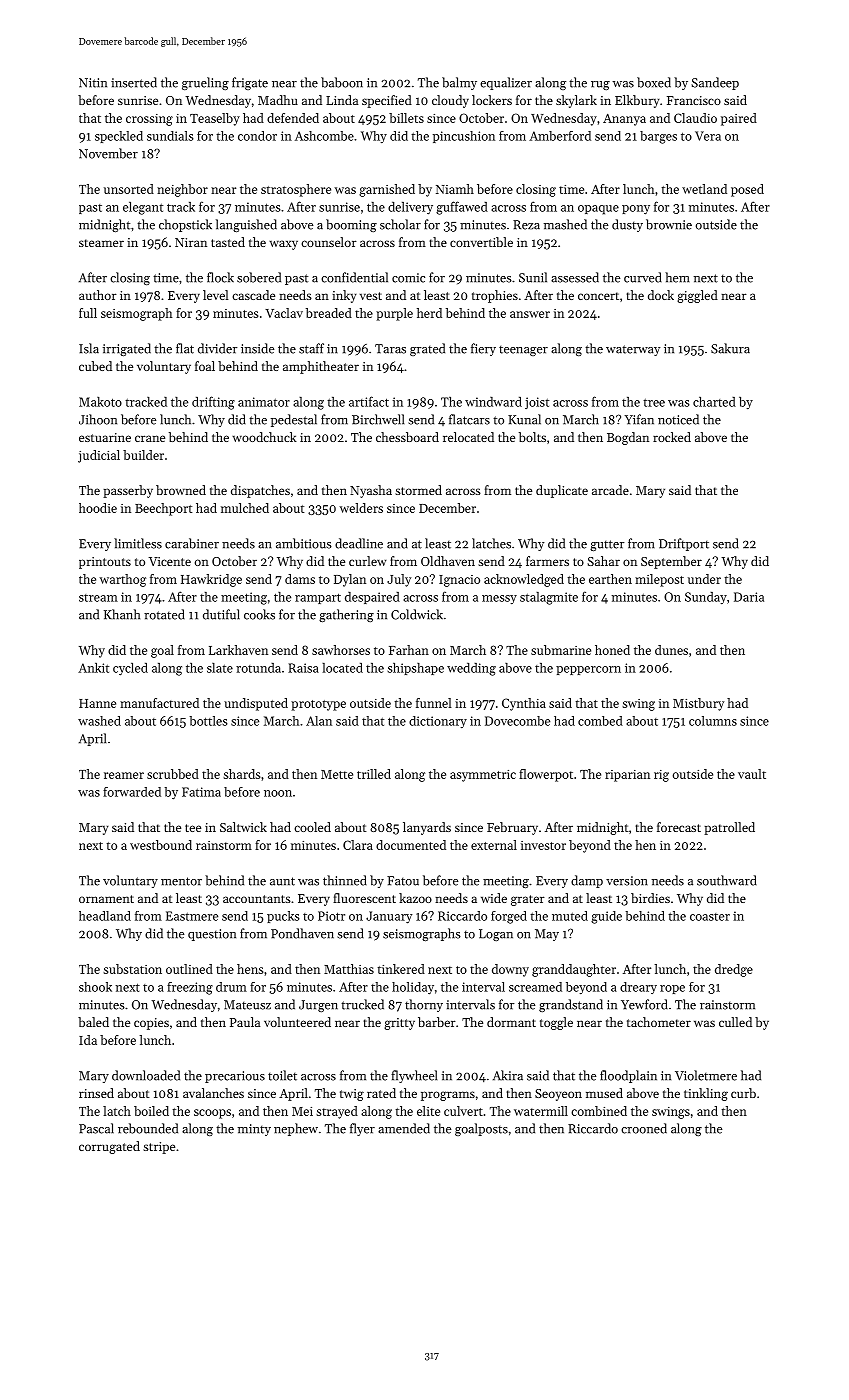  What do you see at coordinates (161, 845) in the document?
I see `westbound` at bounding box center [161, 845].
